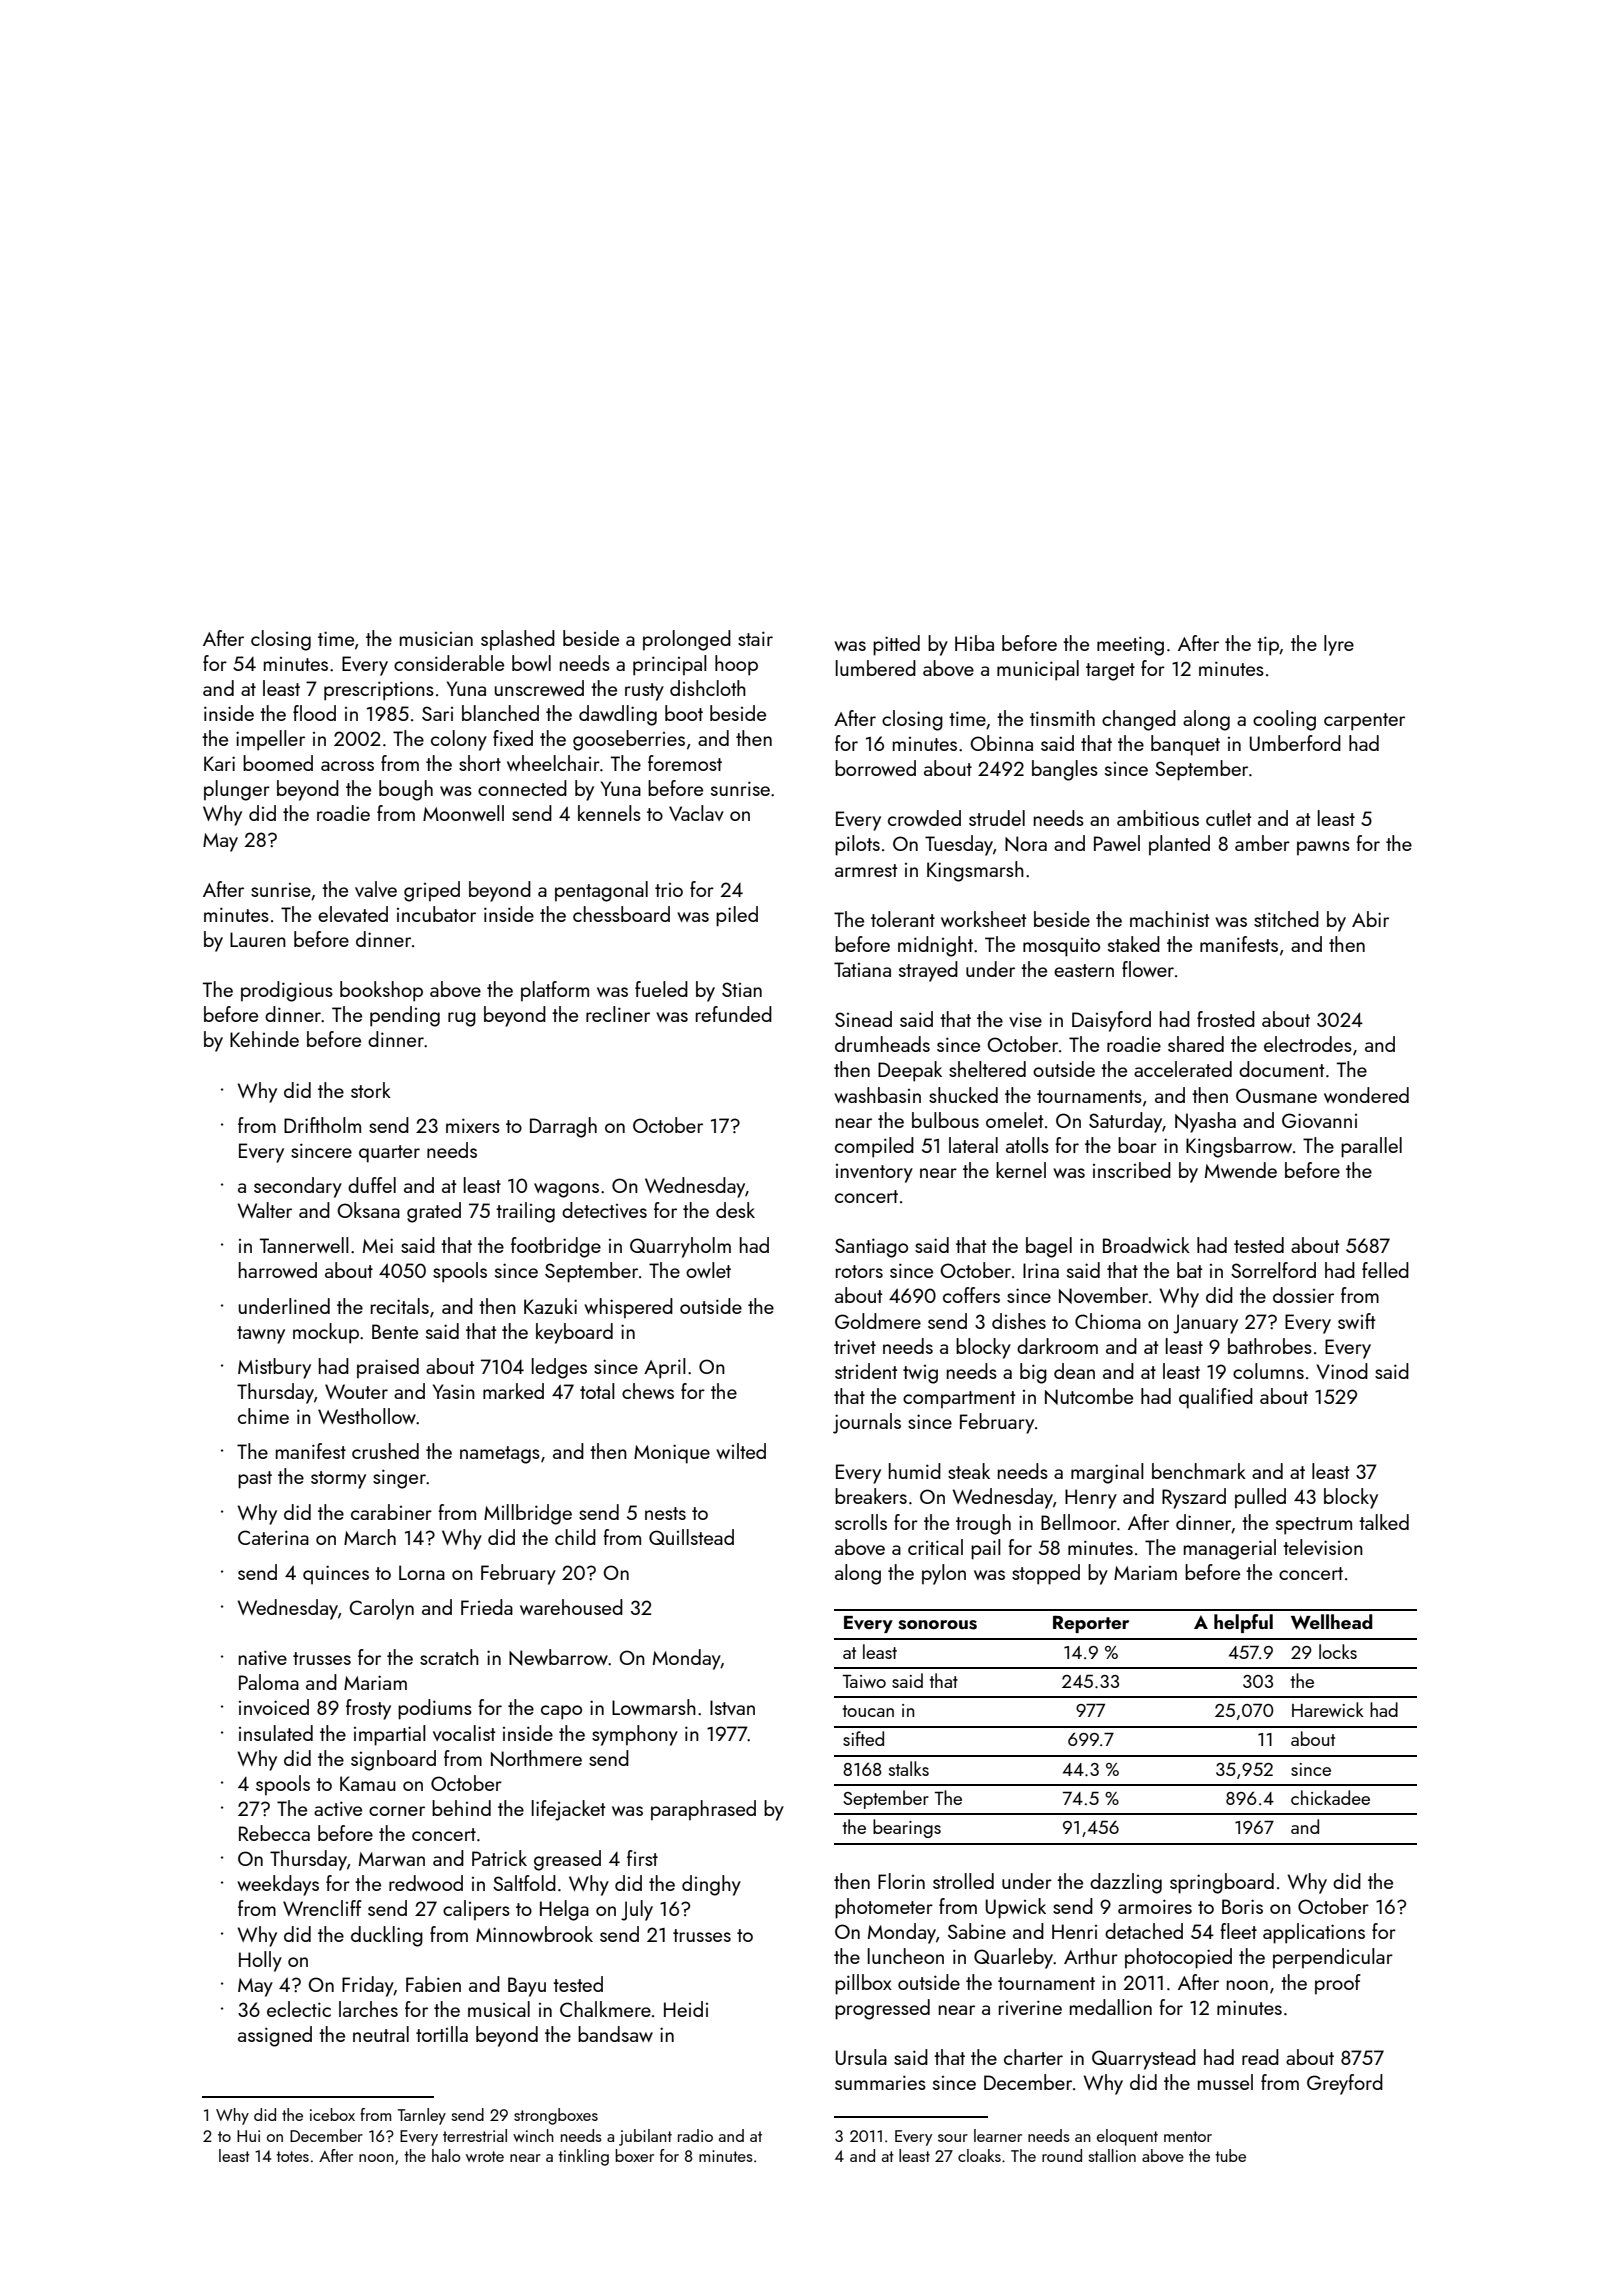 This screenshot has width=1620, height=2292. I want to click on Hiba, so click(974, 643).
